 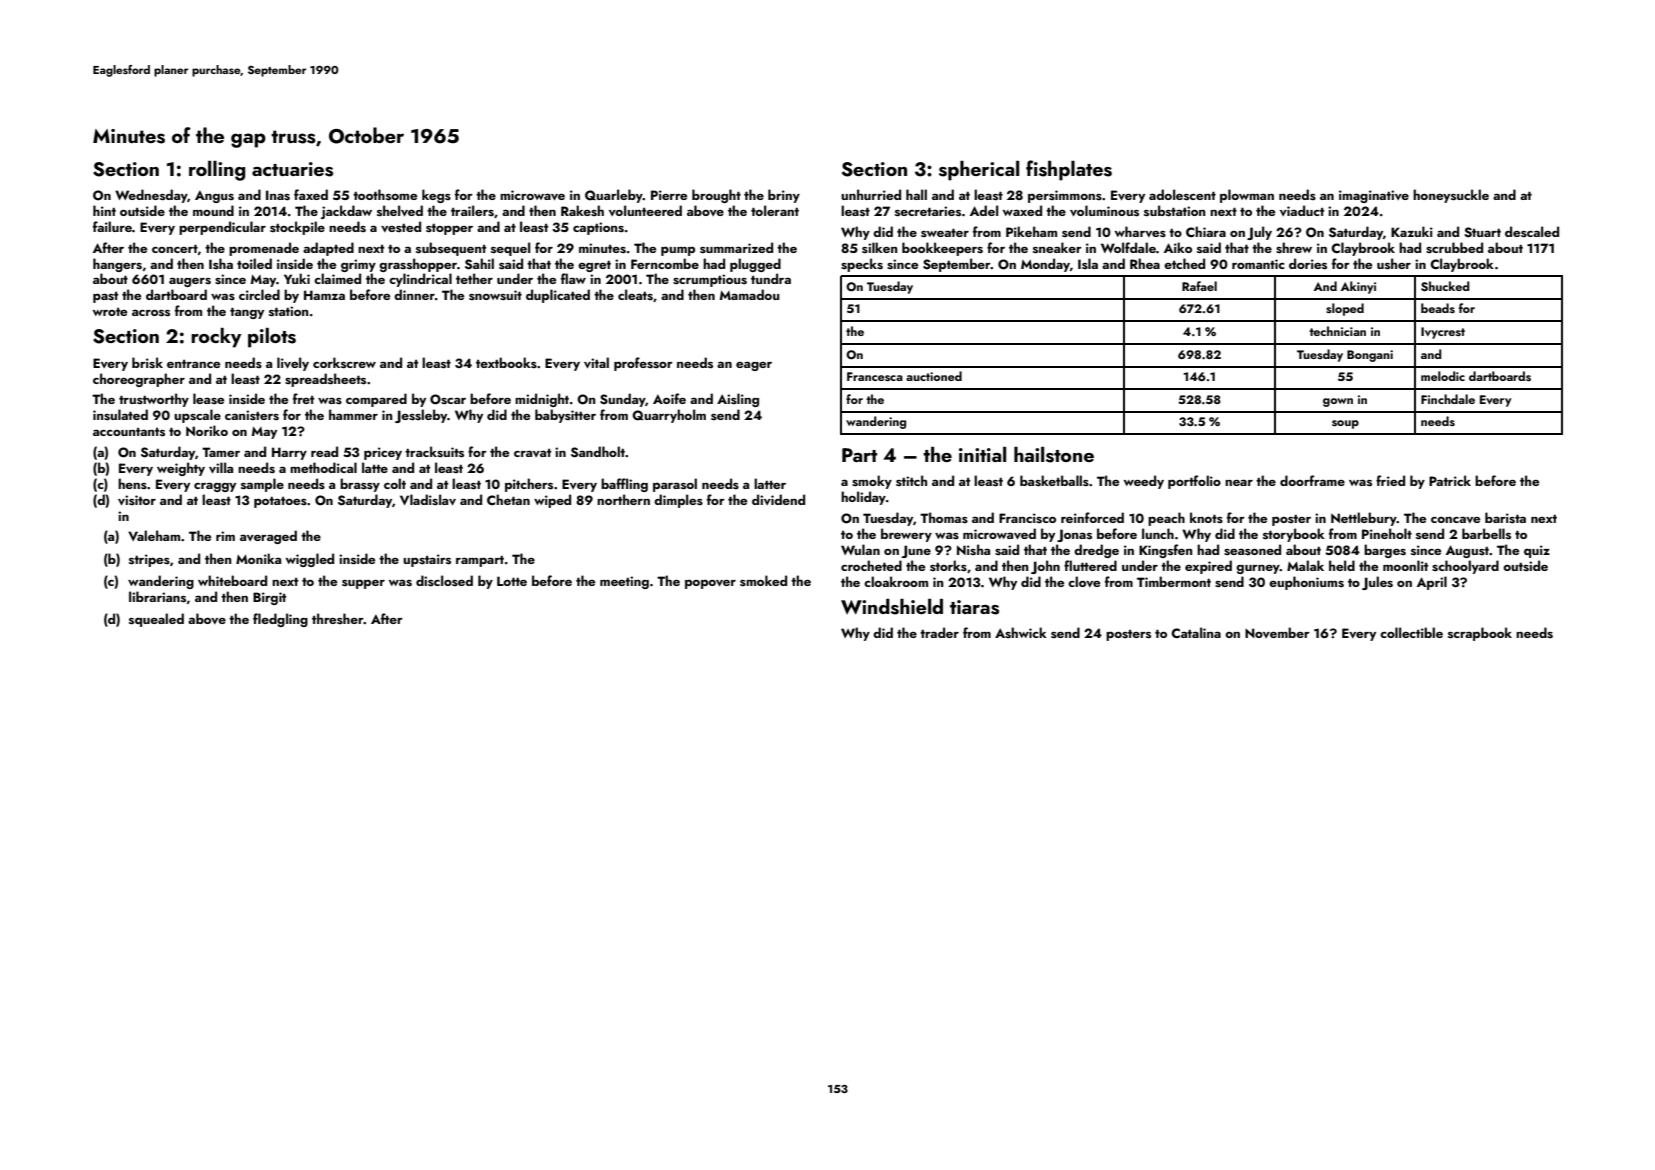 What do you see at coordinates (156, 620) in the image?
I see `squealed` at bounding box center [156, 620].
